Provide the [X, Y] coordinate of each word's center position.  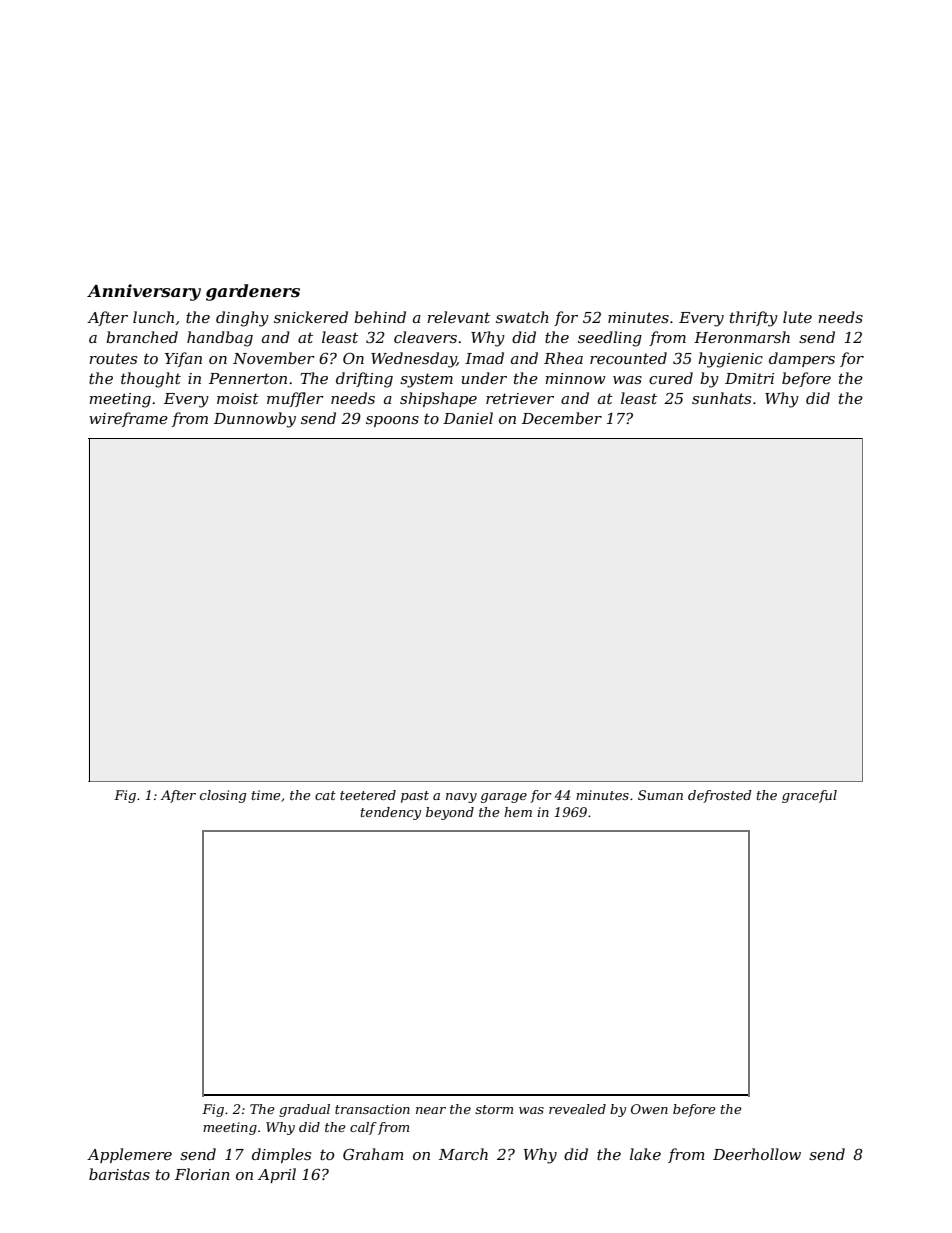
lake [645, 1154]
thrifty [754, 319]
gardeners [253, 292]
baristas [119, 1174]
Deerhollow [757, 1154]
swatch [522, 317]
